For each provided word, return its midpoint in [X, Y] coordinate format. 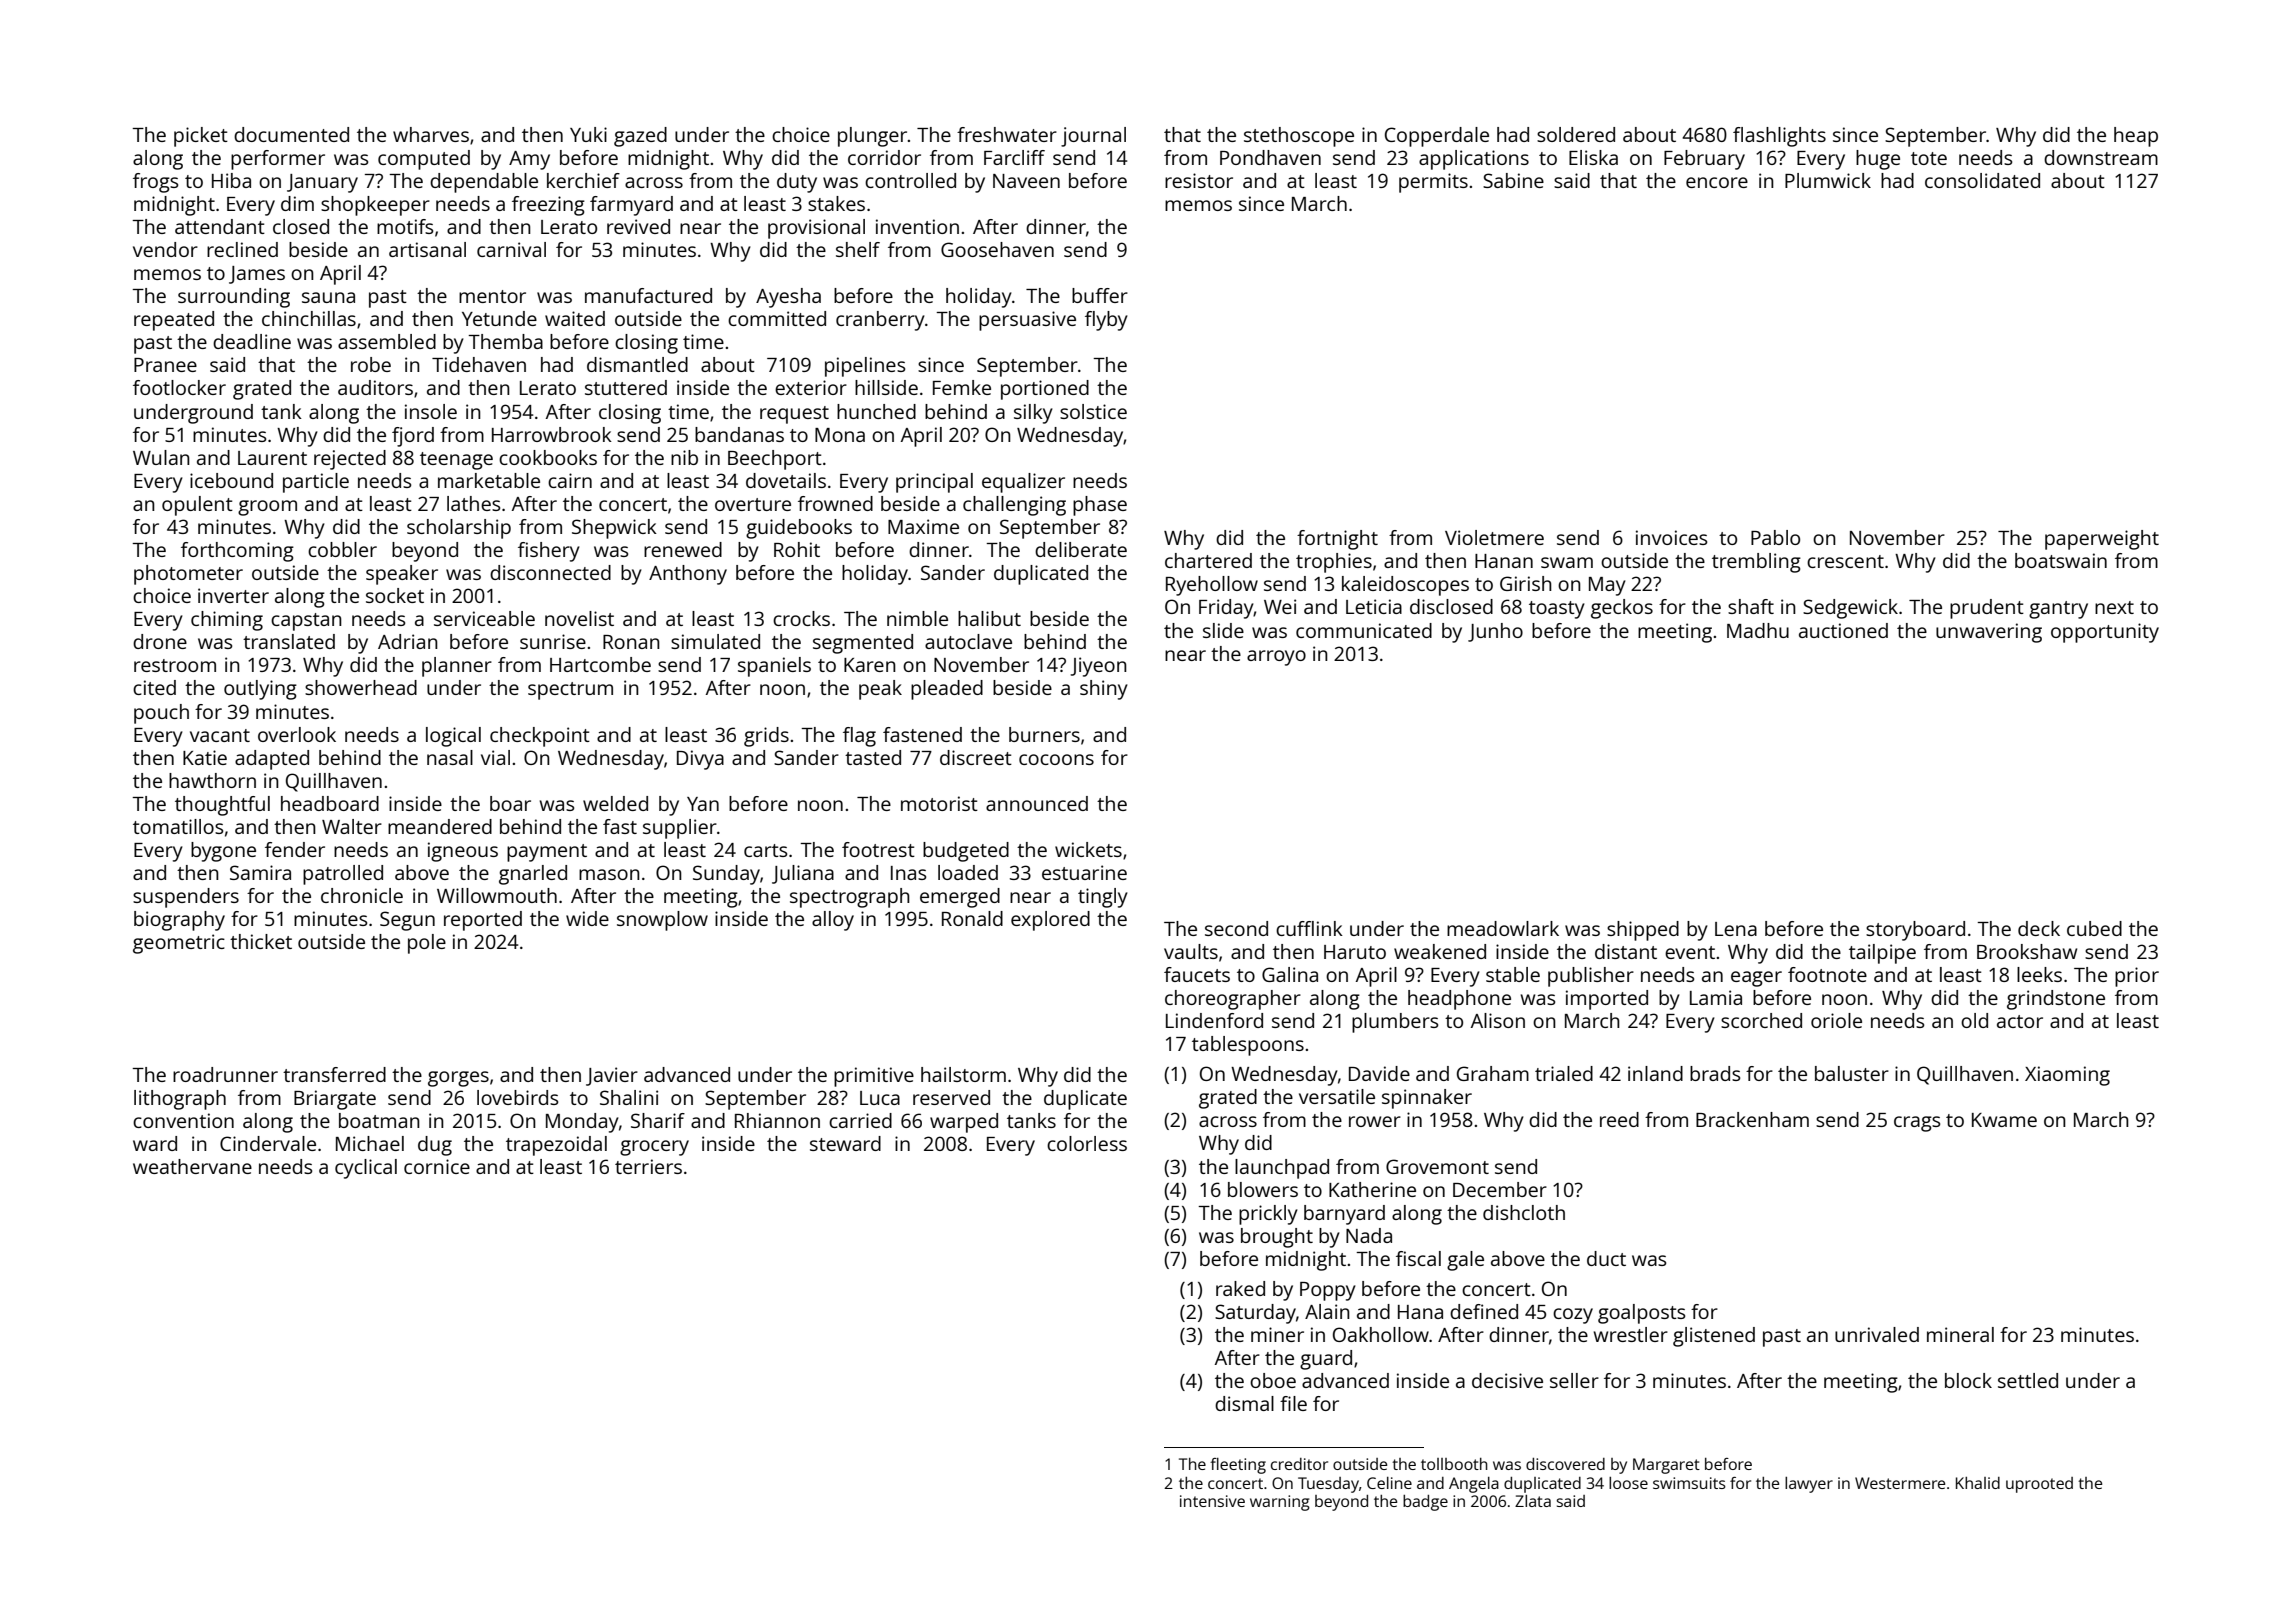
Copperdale [1437, 137]
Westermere [1900, 1483]
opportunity [2105, 633]
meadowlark [1503, 928]
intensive [1212, 1501]
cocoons [1056, 759]
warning [1280, 1503]
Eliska [1593, 157]
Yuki [588, 134]
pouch [161, 714]
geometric [179, 944]
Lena [1736, 929]
